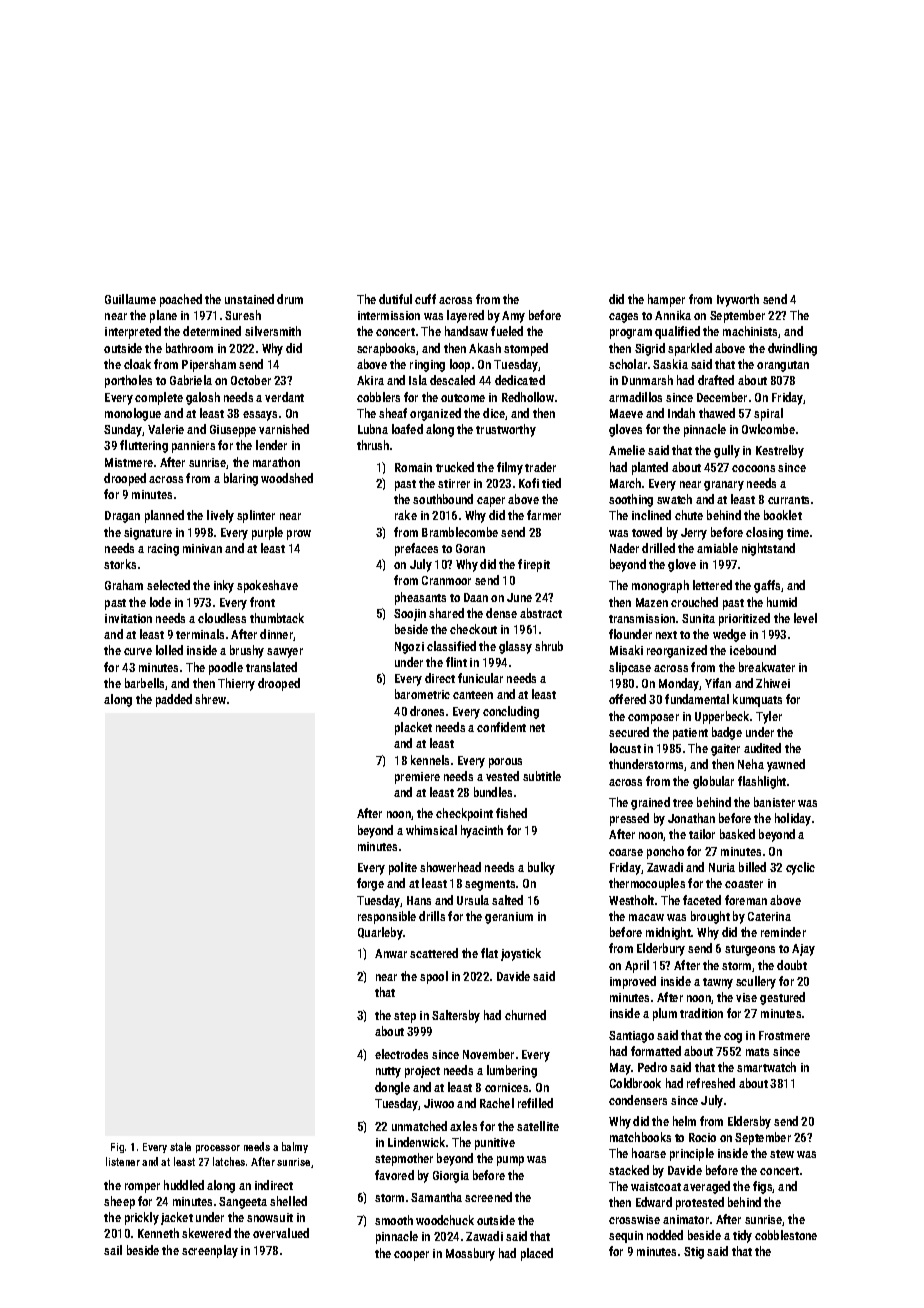  What do you see at coordinates (370, 884) in the document?
I see `forge` at bounding box center [370, 884].
